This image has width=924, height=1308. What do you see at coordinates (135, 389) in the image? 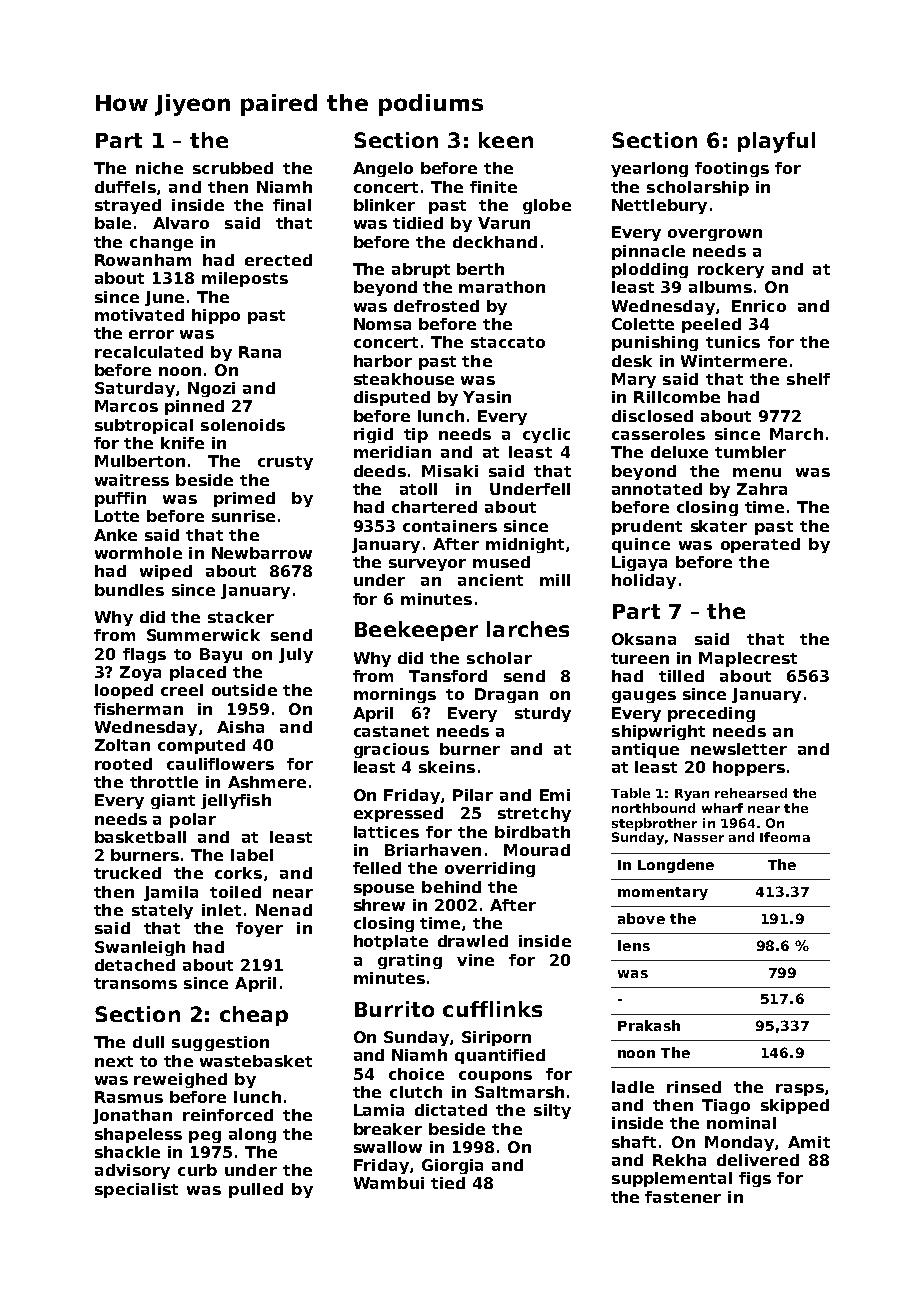
I see `Saturday` at bounding box center [135, 389].
